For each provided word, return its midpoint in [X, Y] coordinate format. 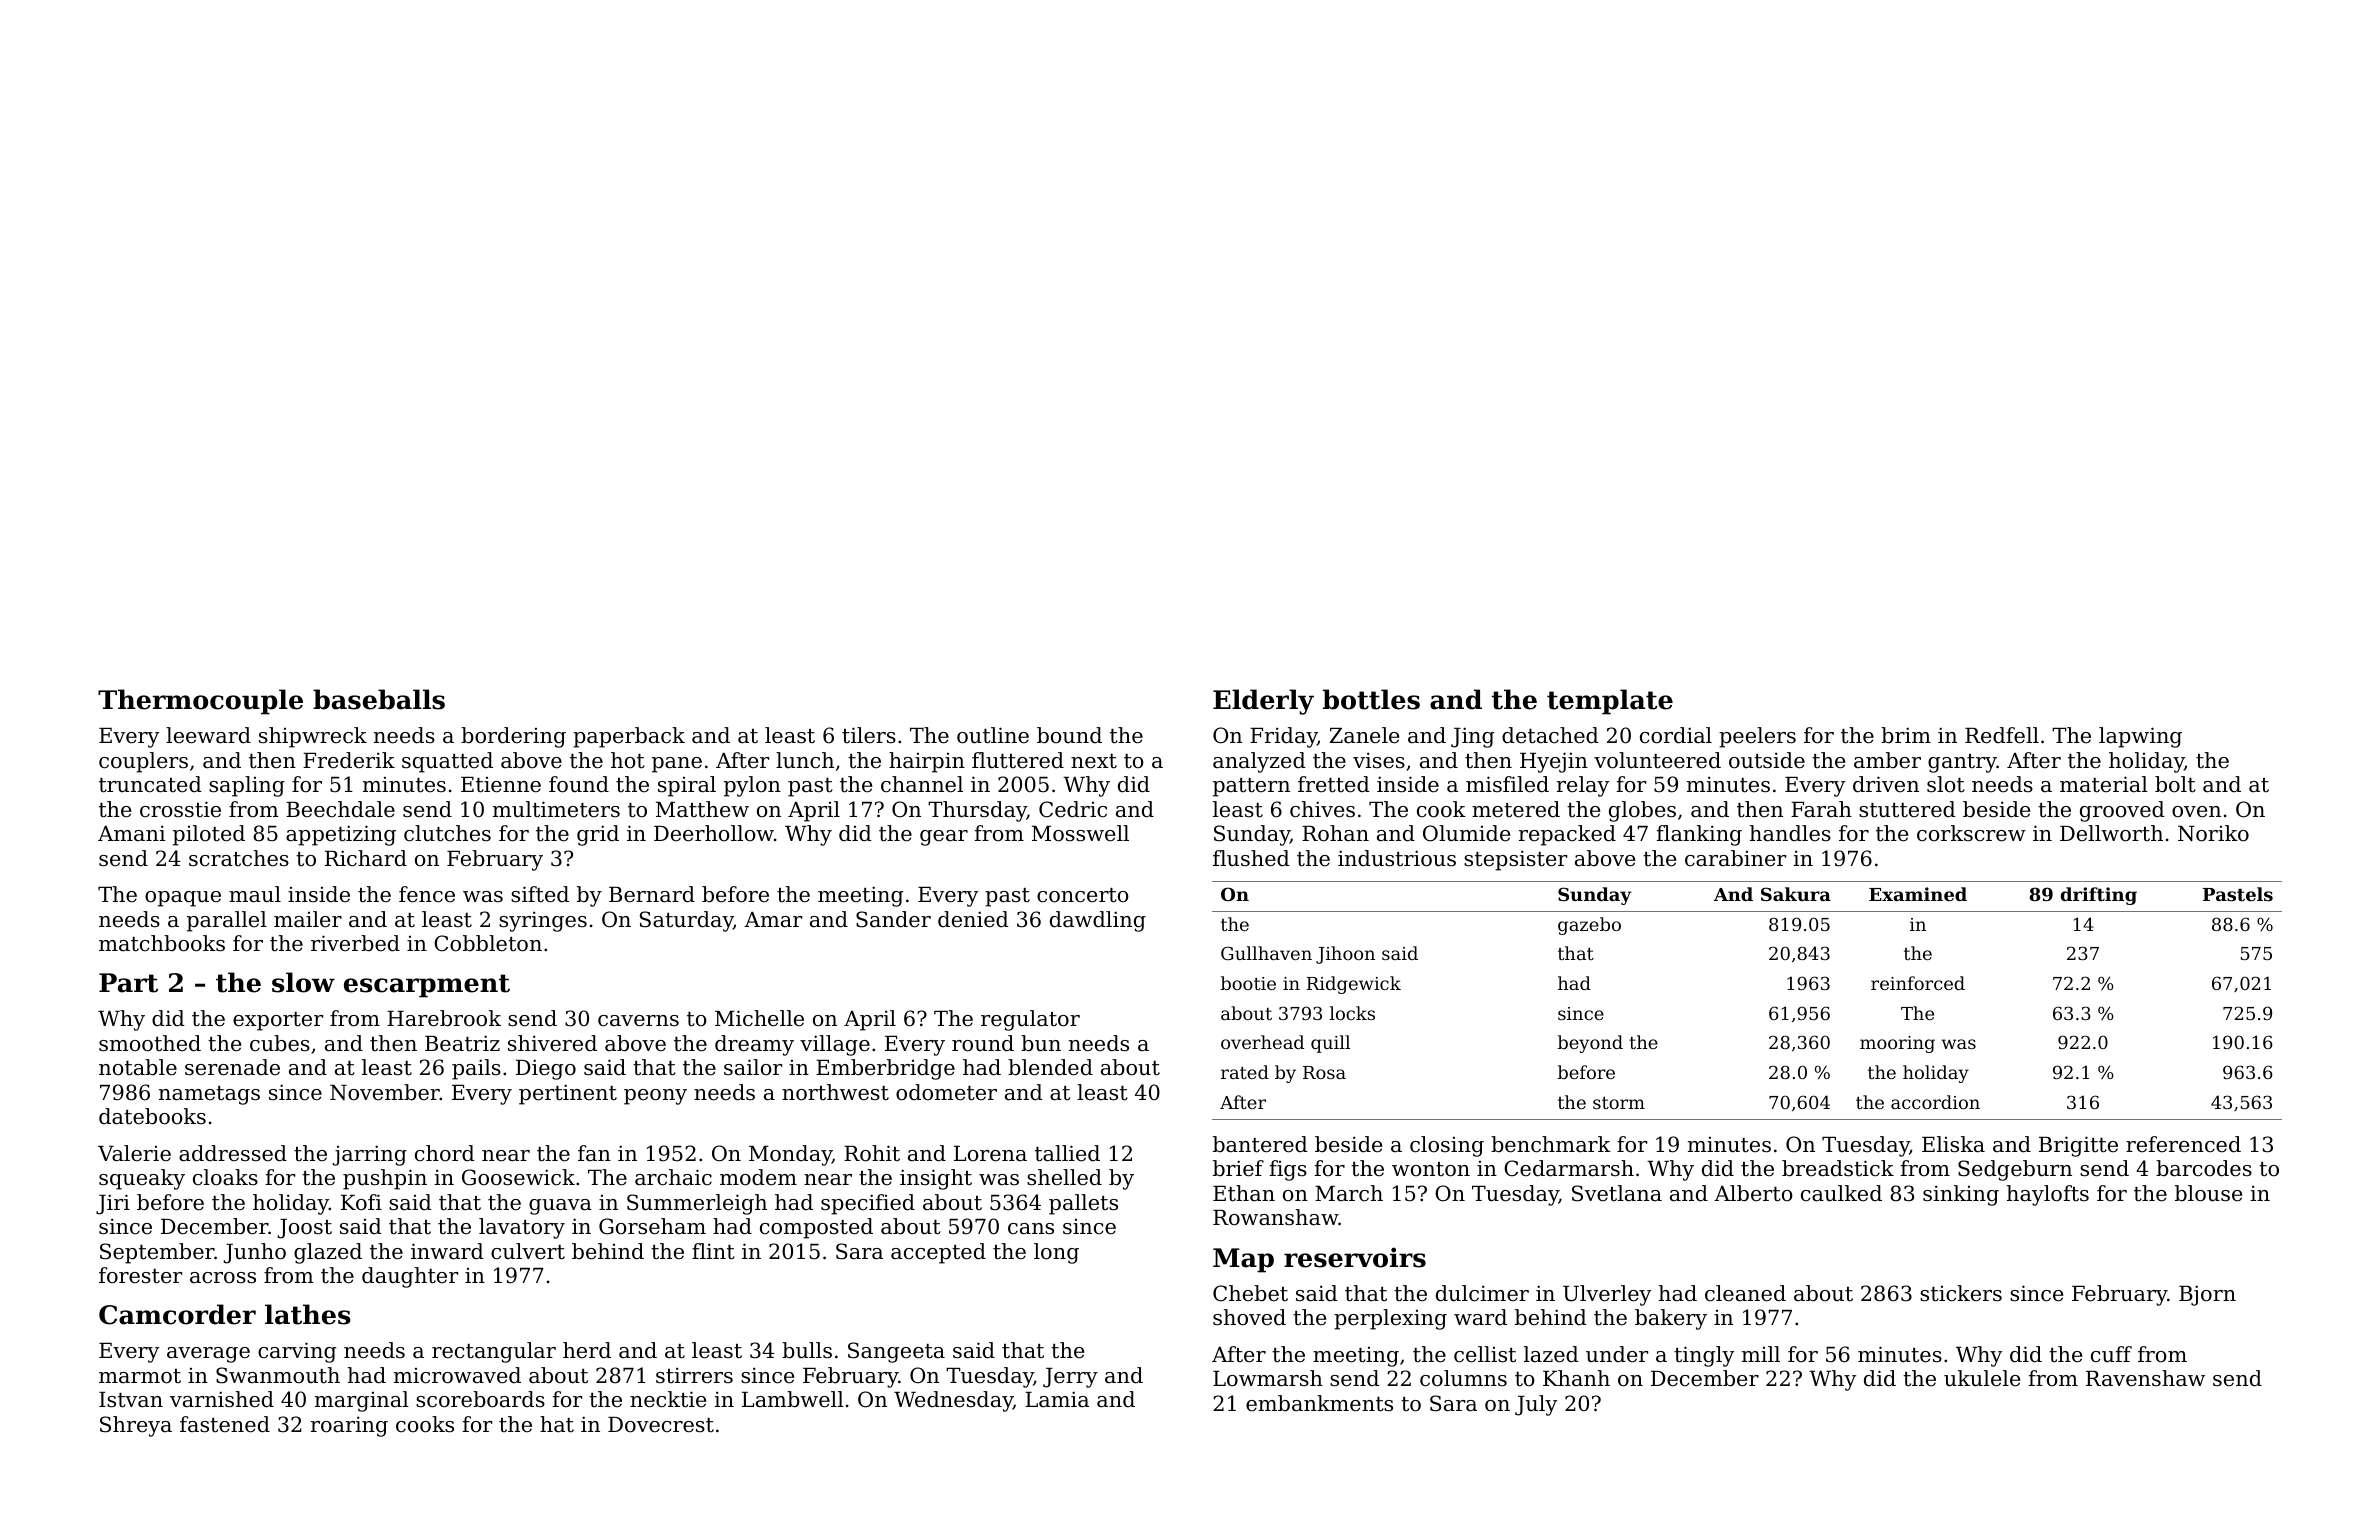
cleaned [1745, 1293]
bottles [1371, 699]
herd [587, 1350]
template [1610, 702]
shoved [1249, 1317]
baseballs [379, 699]
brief [1238, 1168]
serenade [232, 1067]
